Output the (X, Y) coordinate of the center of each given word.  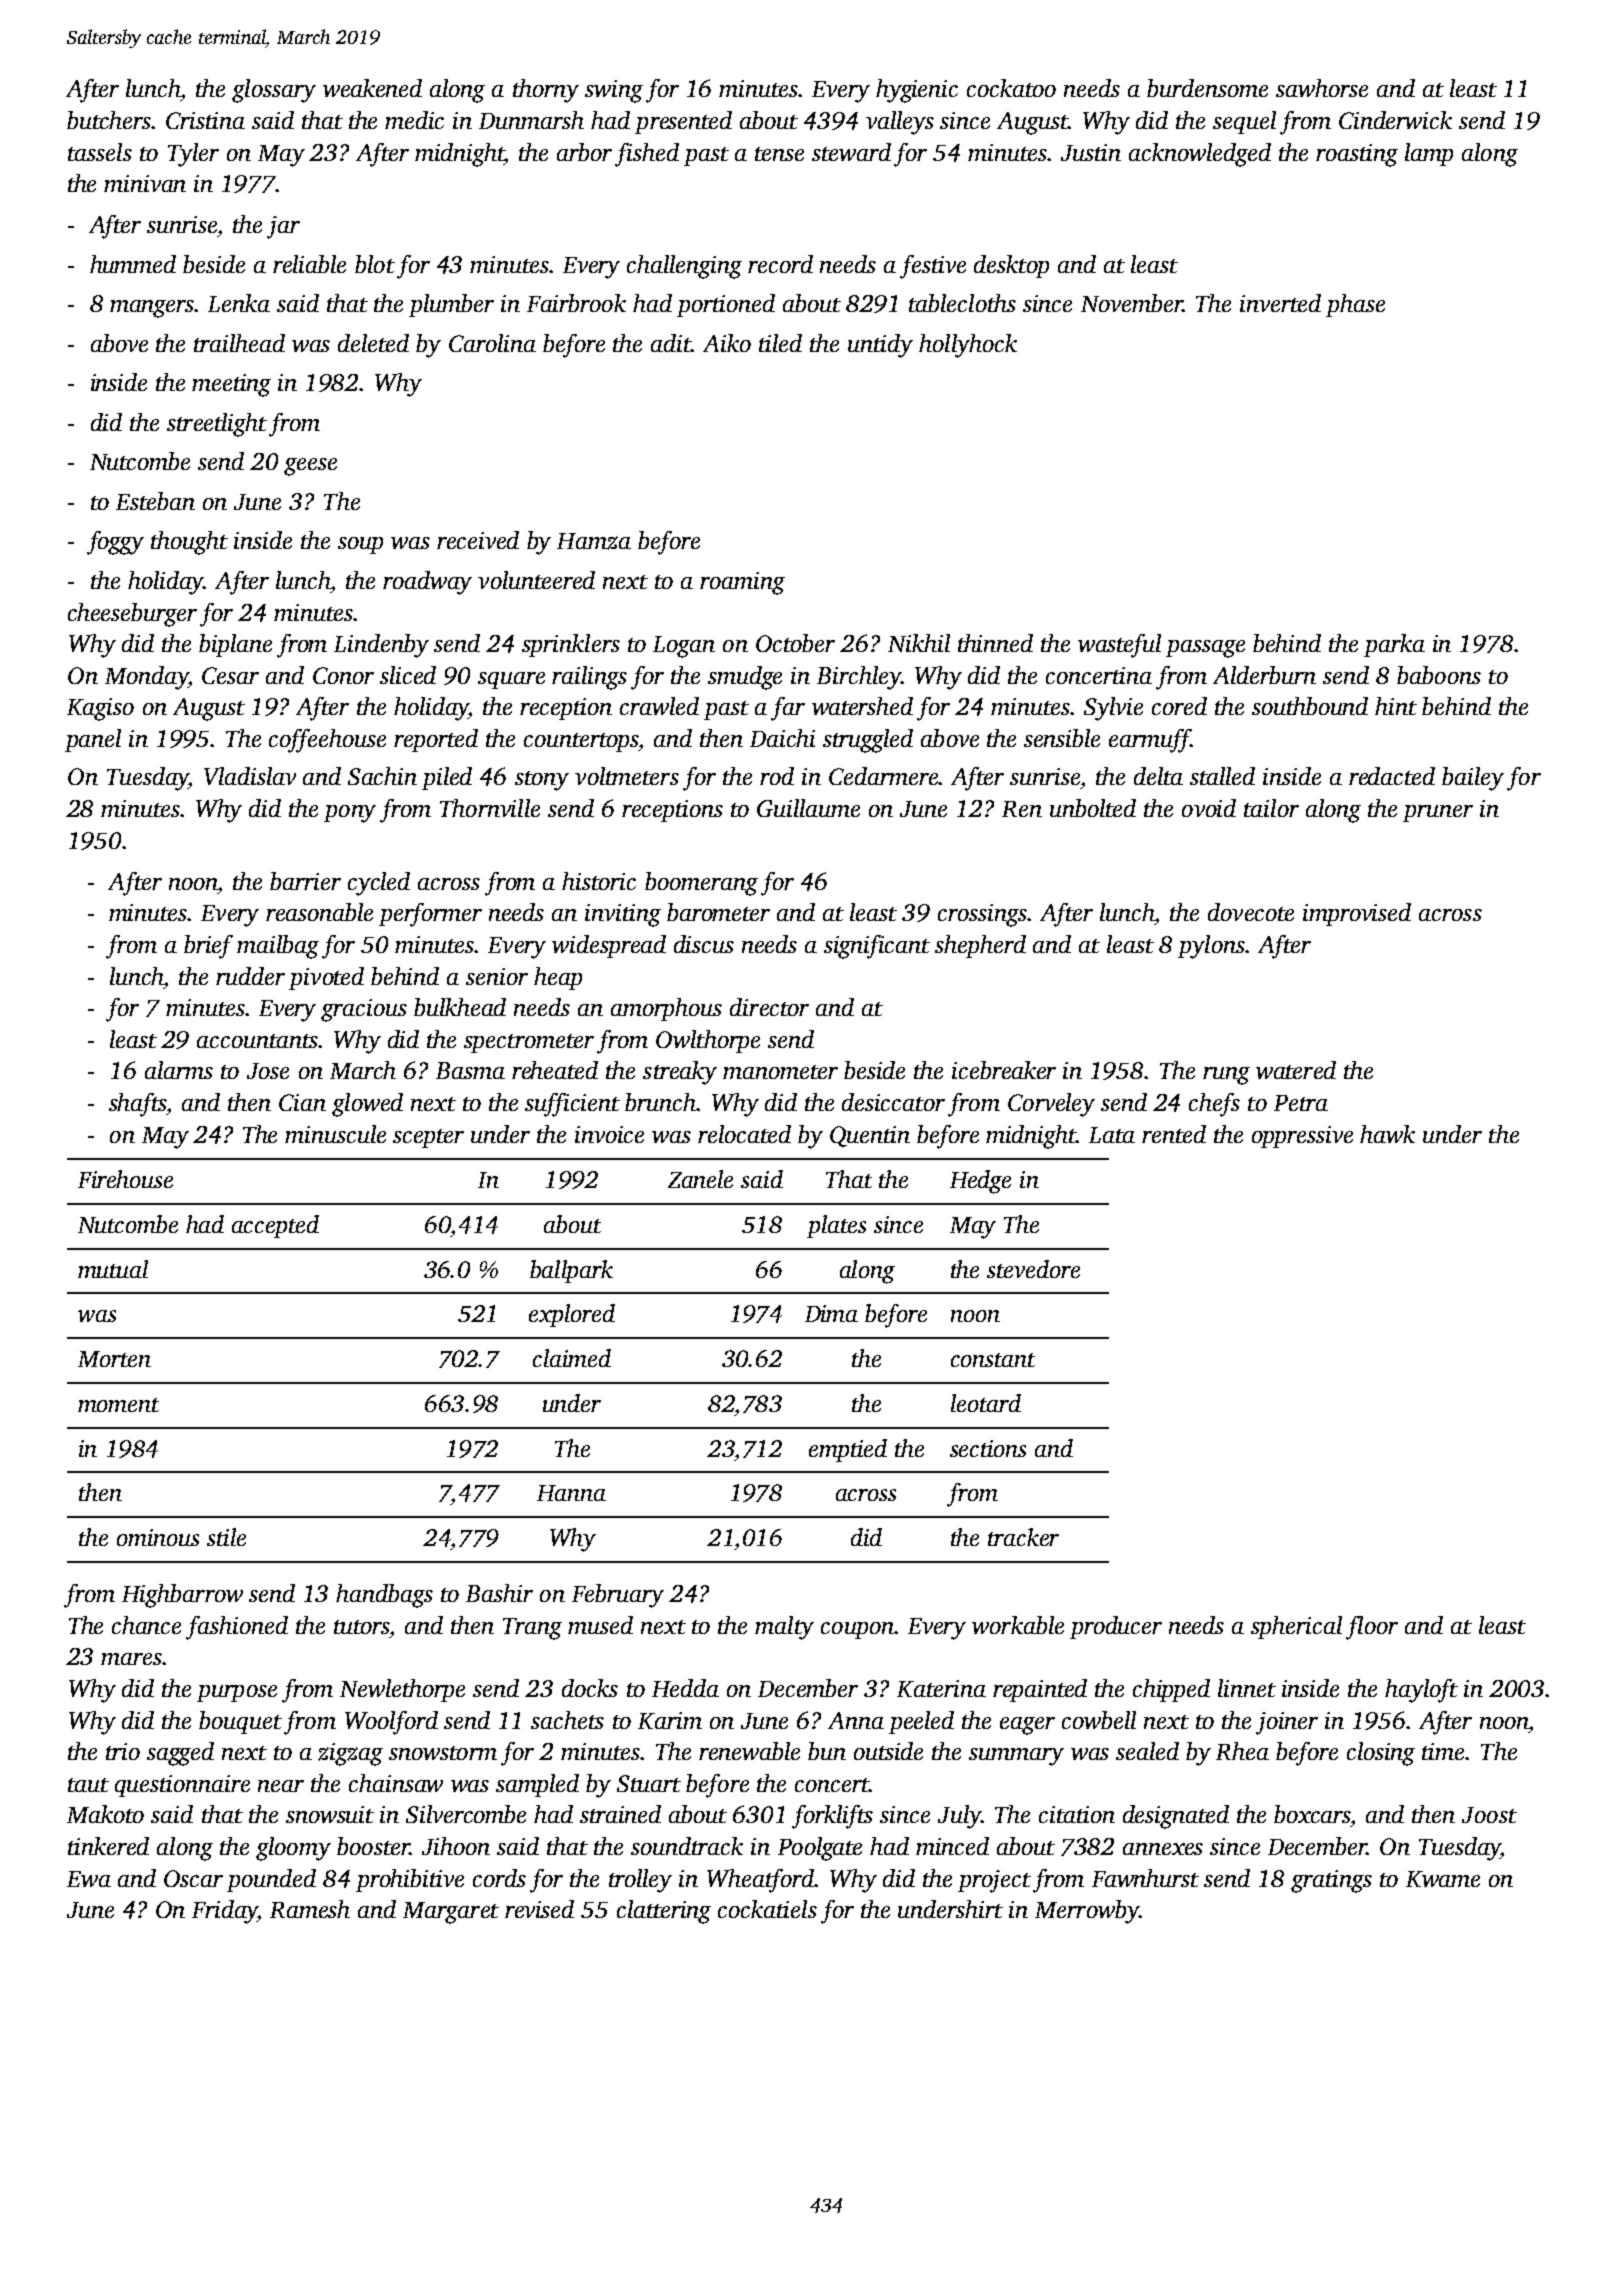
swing (614, 91)
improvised (1357, 914)
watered (1296, 1070)
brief (208, 947)
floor (1372, 1628)
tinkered (108, 1846)
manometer (780, 1072)
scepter (428, 1138)
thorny (546, 91)
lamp (1429, 154)
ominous (158, 1537)
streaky (680, 1073)
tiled (780, 343)
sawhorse (1322, 88)
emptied (848, 1450)
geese (310, 467)
